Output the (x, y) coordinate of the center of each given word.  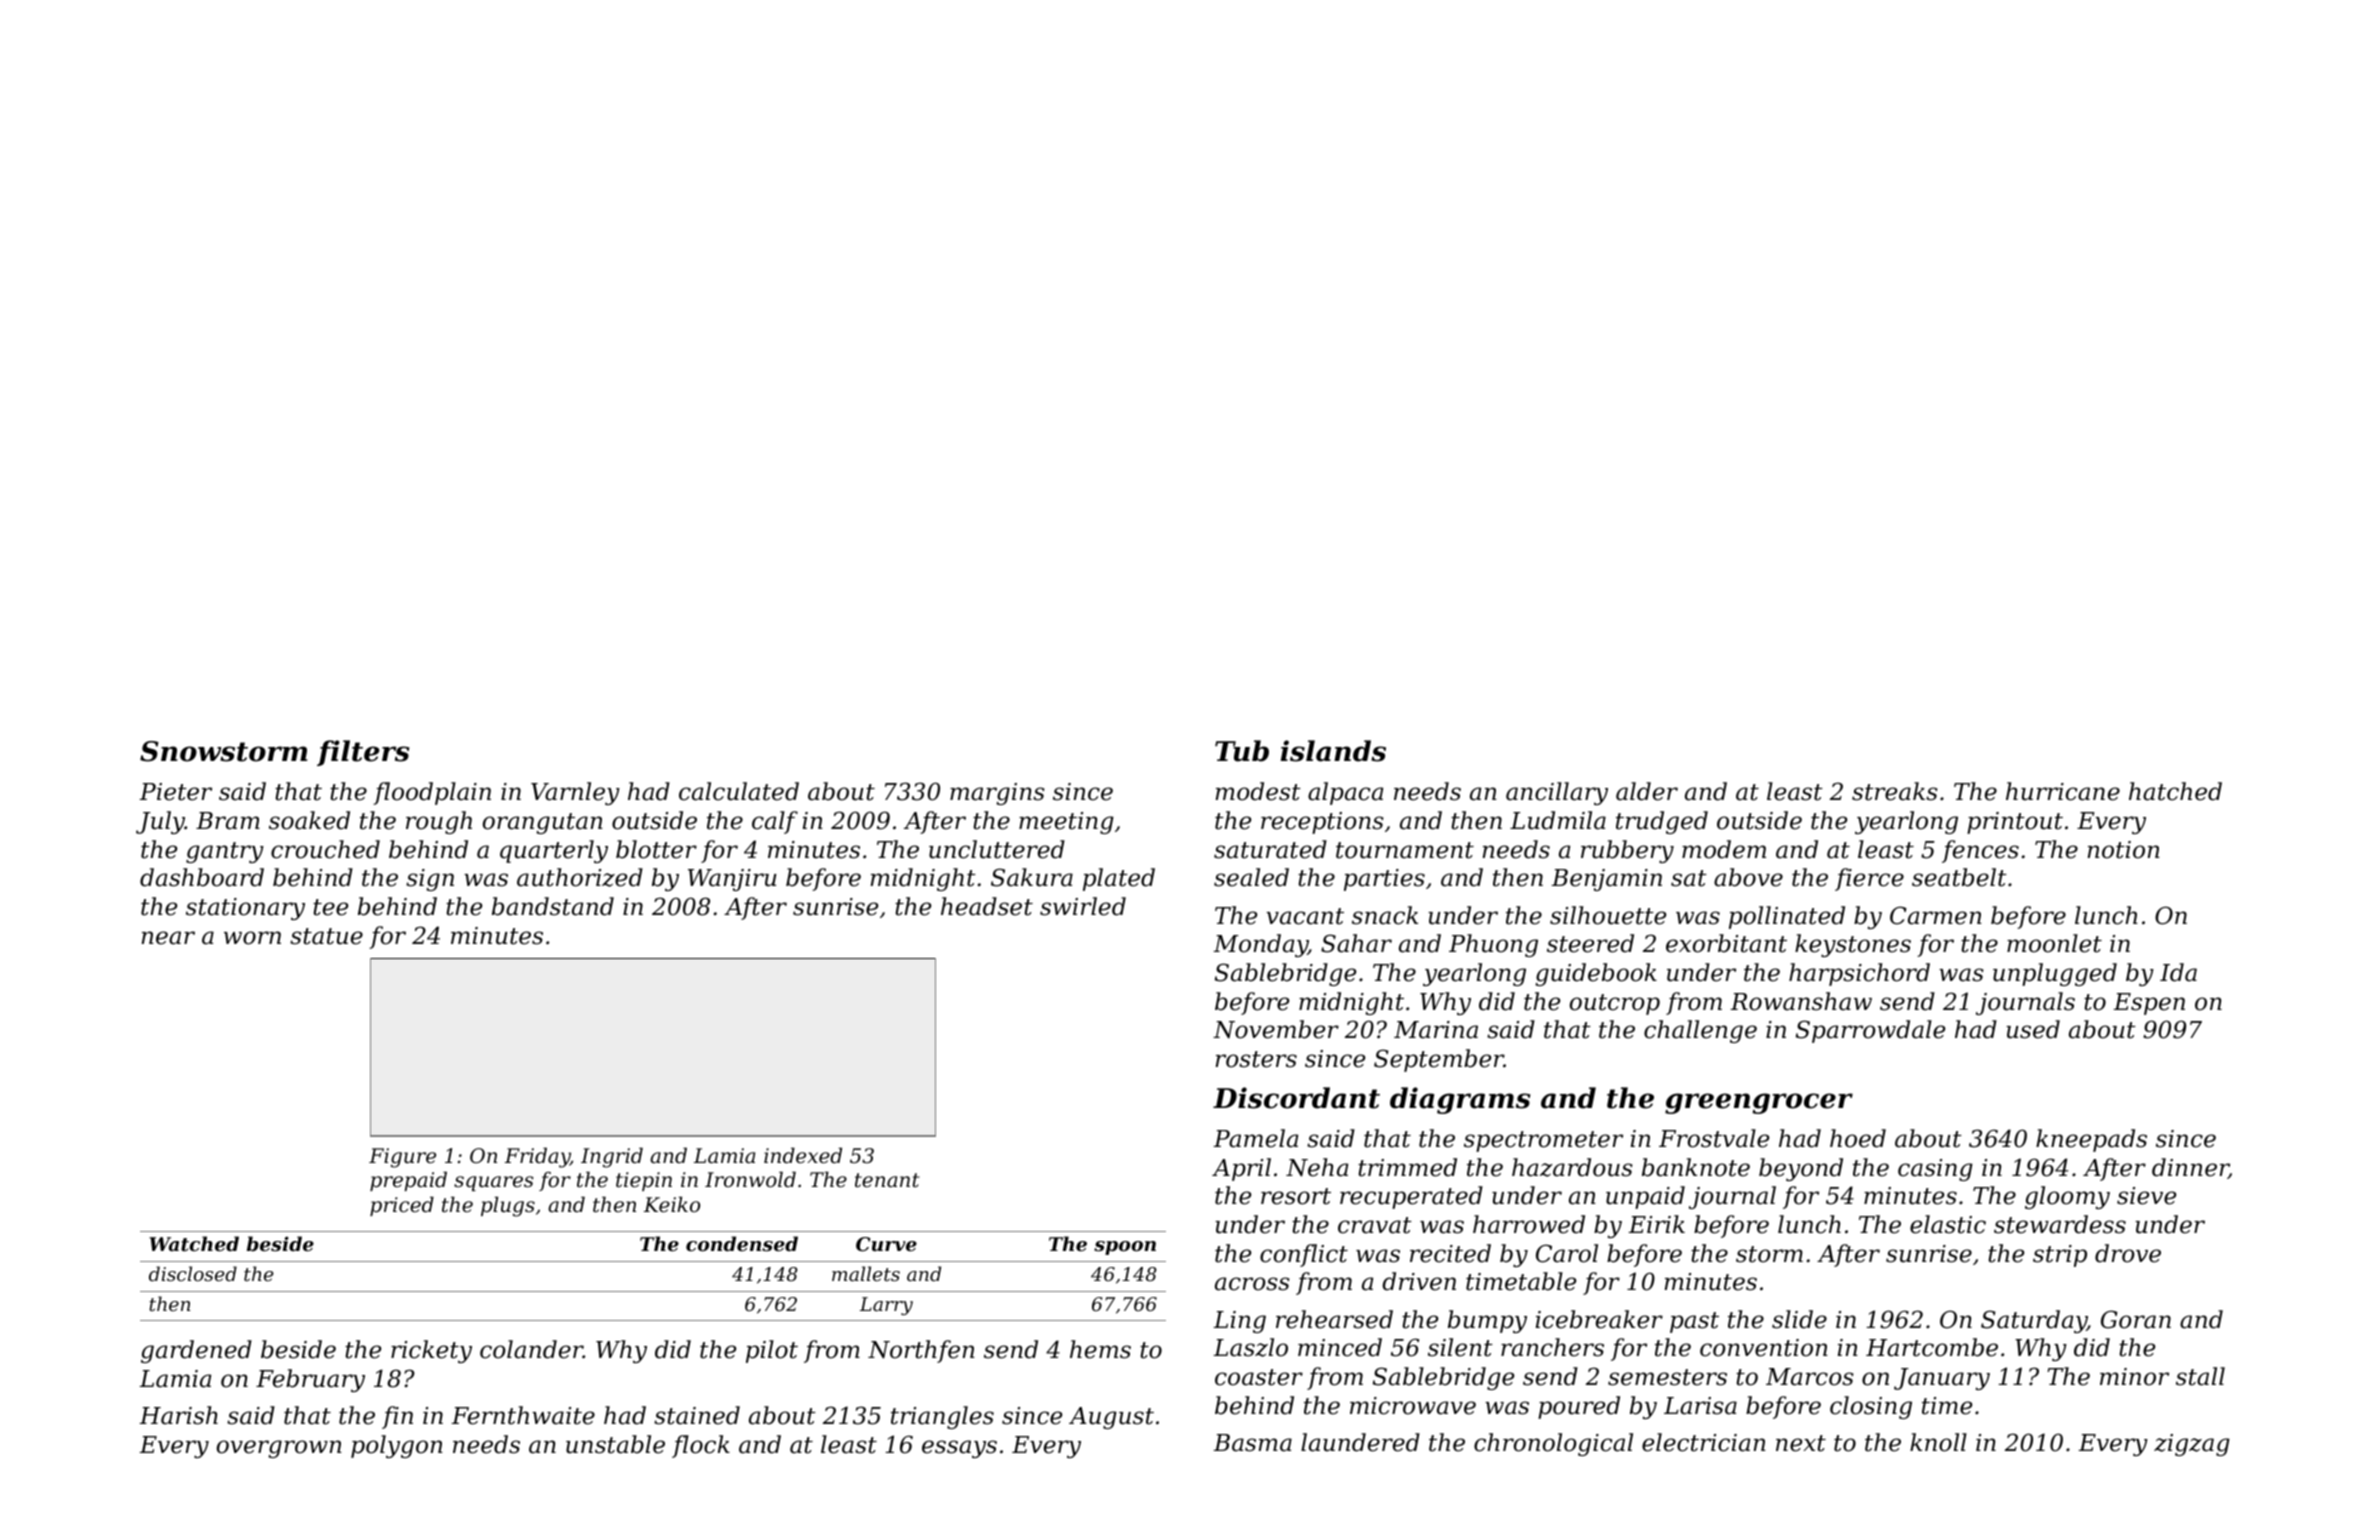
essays (959, 1449)
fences (1980, 851)
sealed (1251, 877)
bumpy (1487, 1321)
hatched (2175, 791)
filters (363, 753)
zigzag (2192, 1445)
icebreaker (1599, 1319)
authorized (580, 877)
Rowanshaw (1801, 1001)
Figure (402, 1158)
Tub (1242, 751)
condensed (742, 1244)
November (1276, 1029)
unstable (615, 1444)
